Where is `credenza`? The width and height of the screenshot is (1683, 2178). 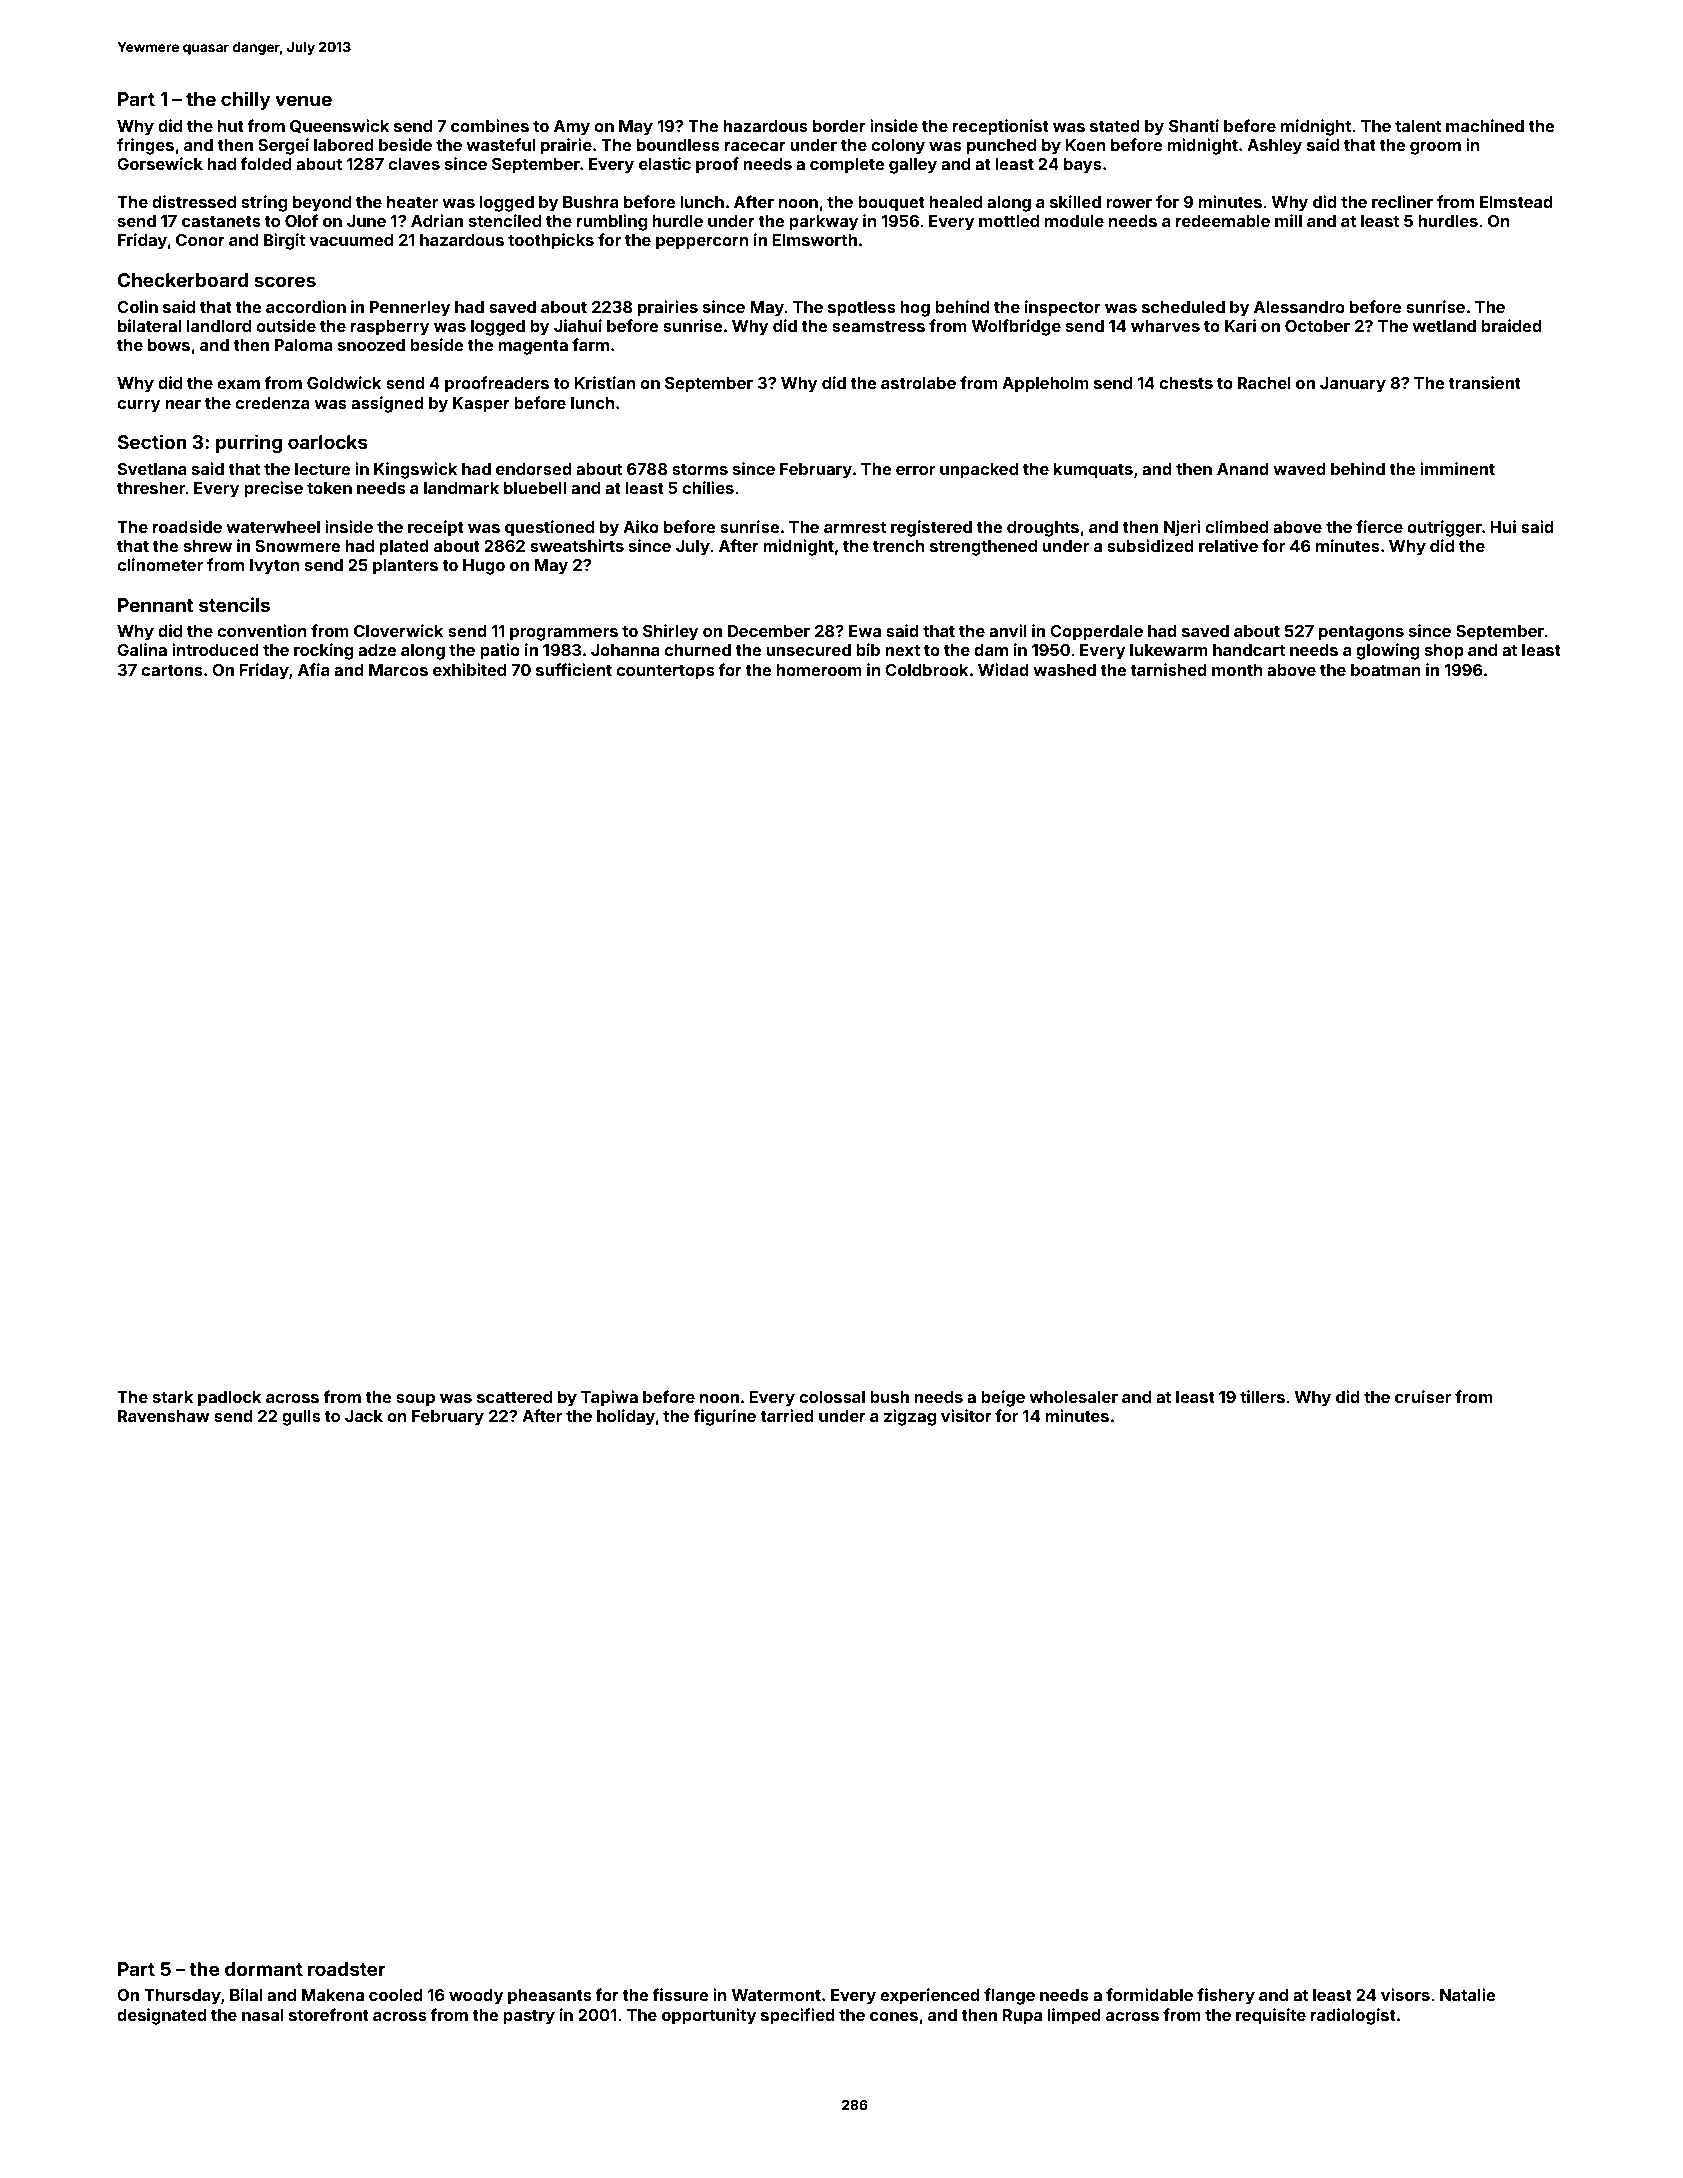 credenza is located at coordinates (272, 403).
